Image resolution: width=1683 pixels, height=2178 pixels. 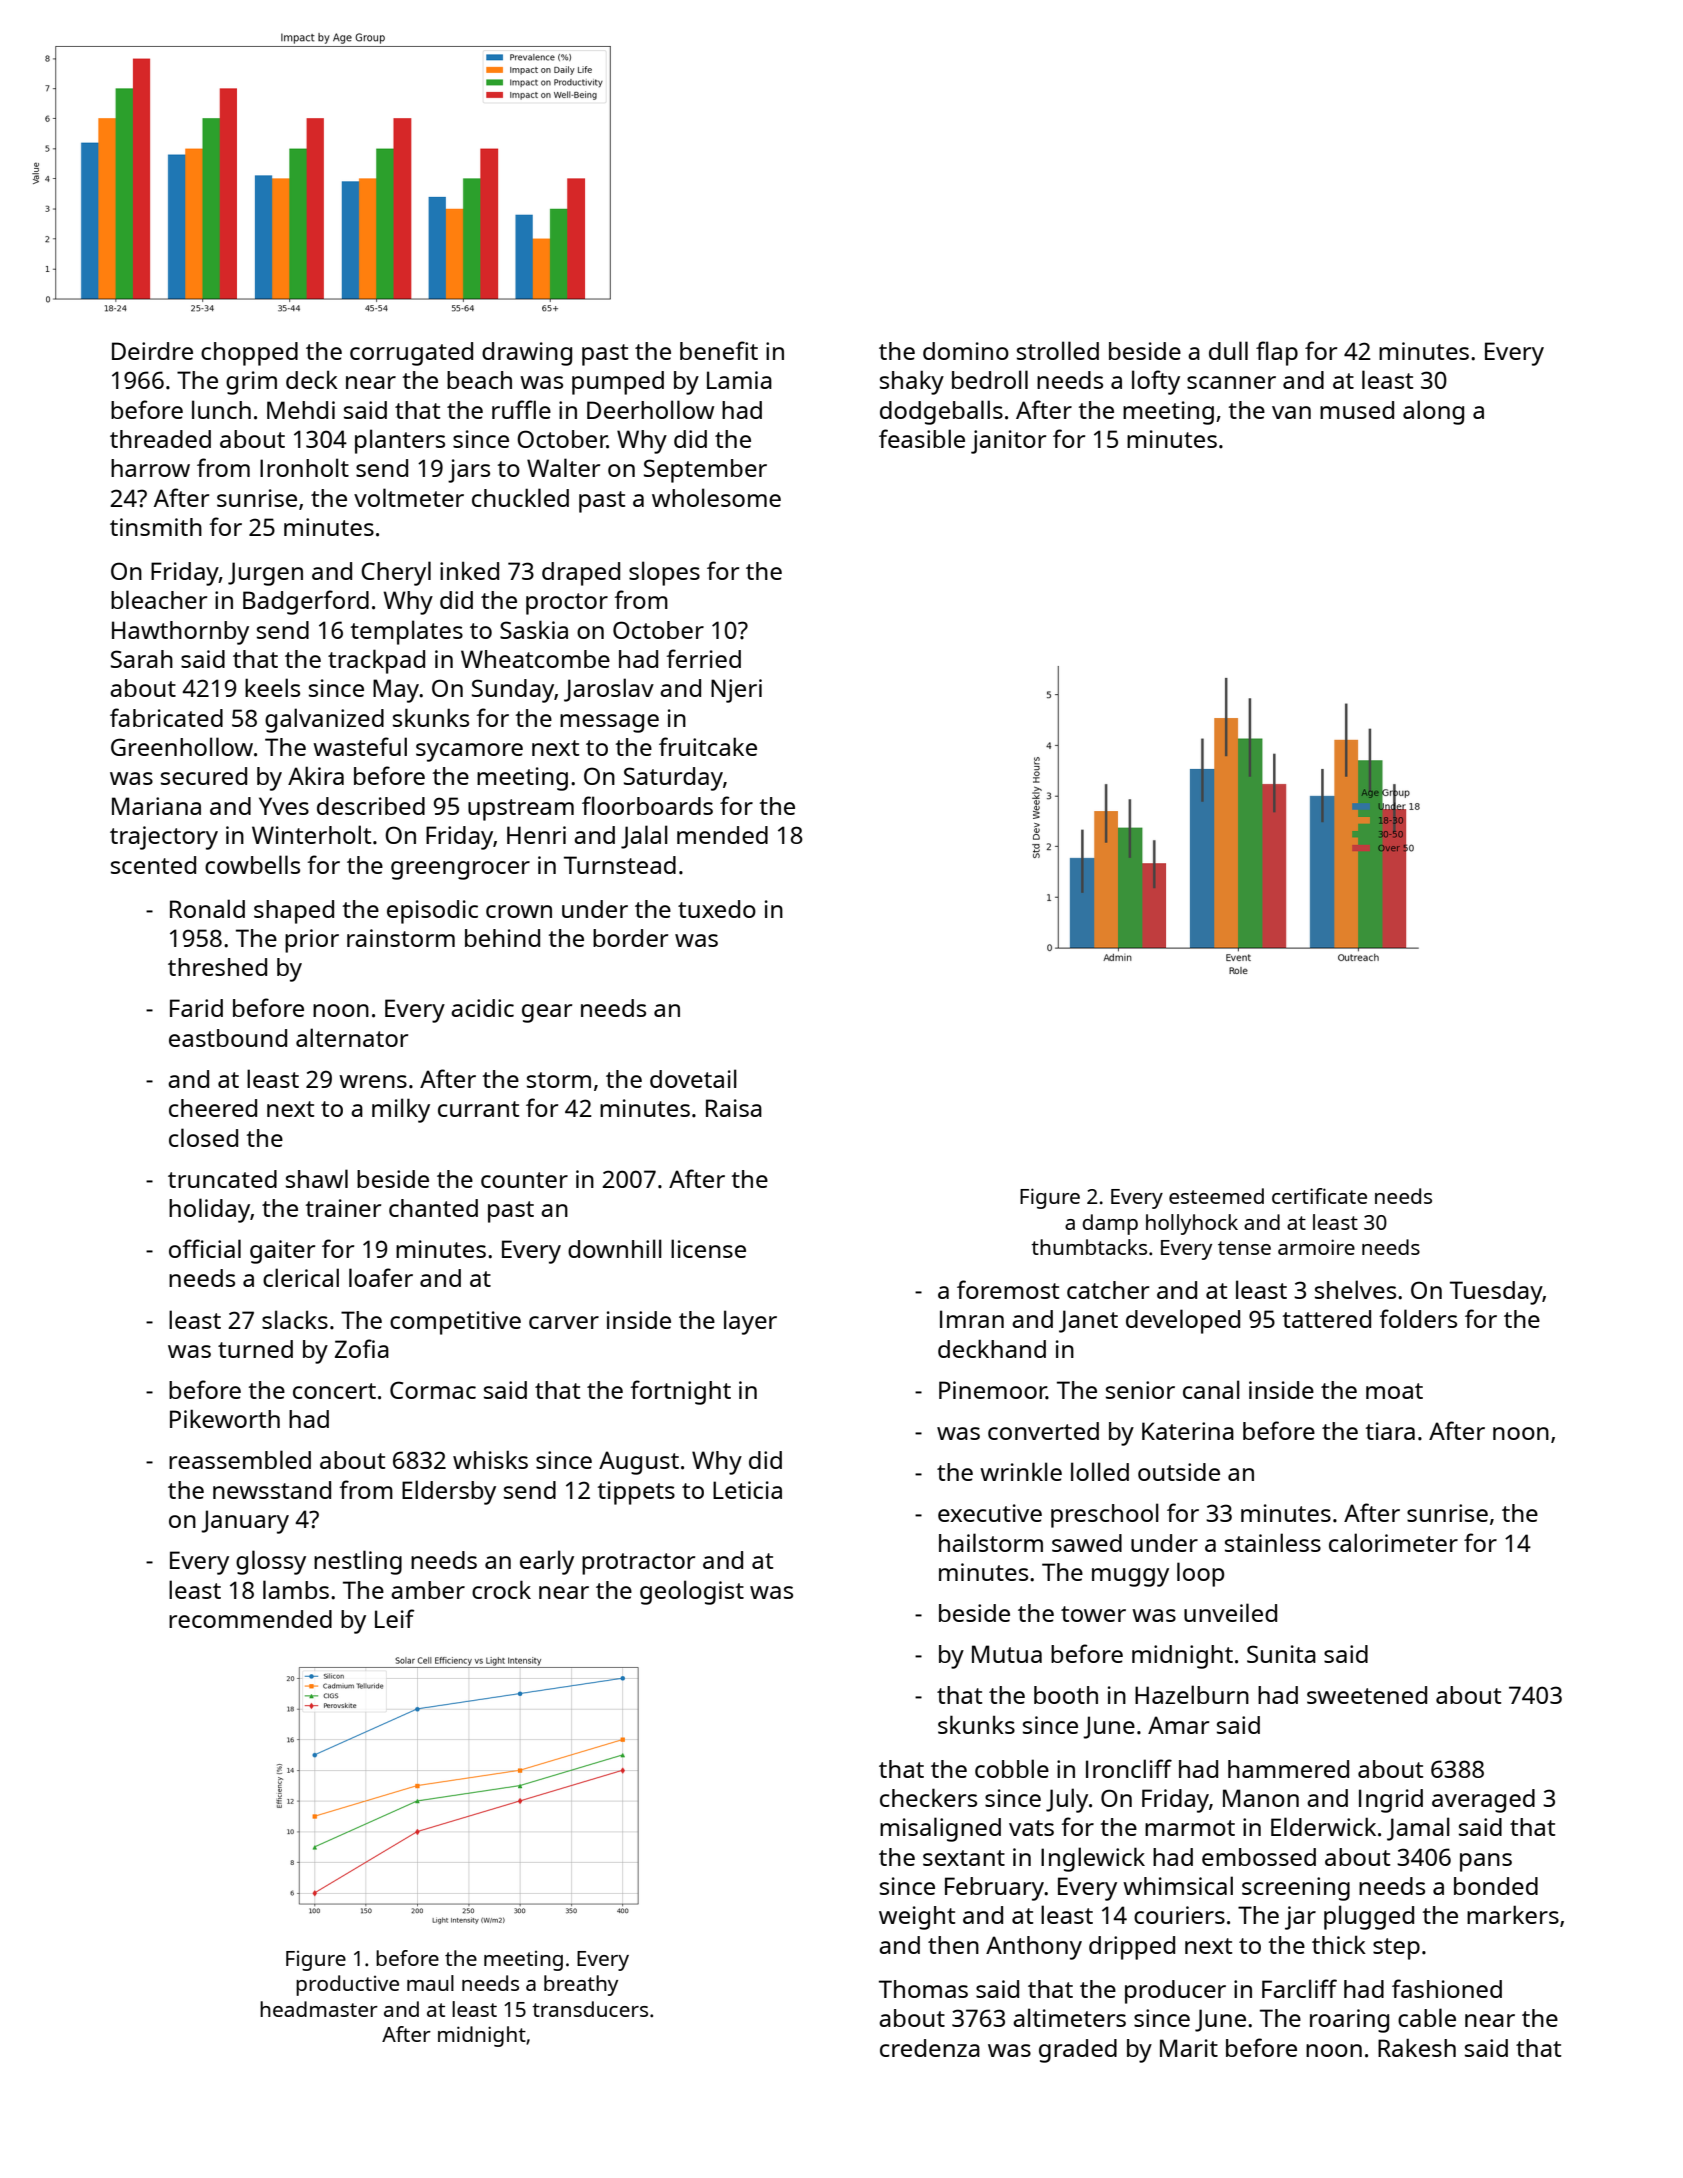 I want to click on inked, so click(x=469, y=571).
